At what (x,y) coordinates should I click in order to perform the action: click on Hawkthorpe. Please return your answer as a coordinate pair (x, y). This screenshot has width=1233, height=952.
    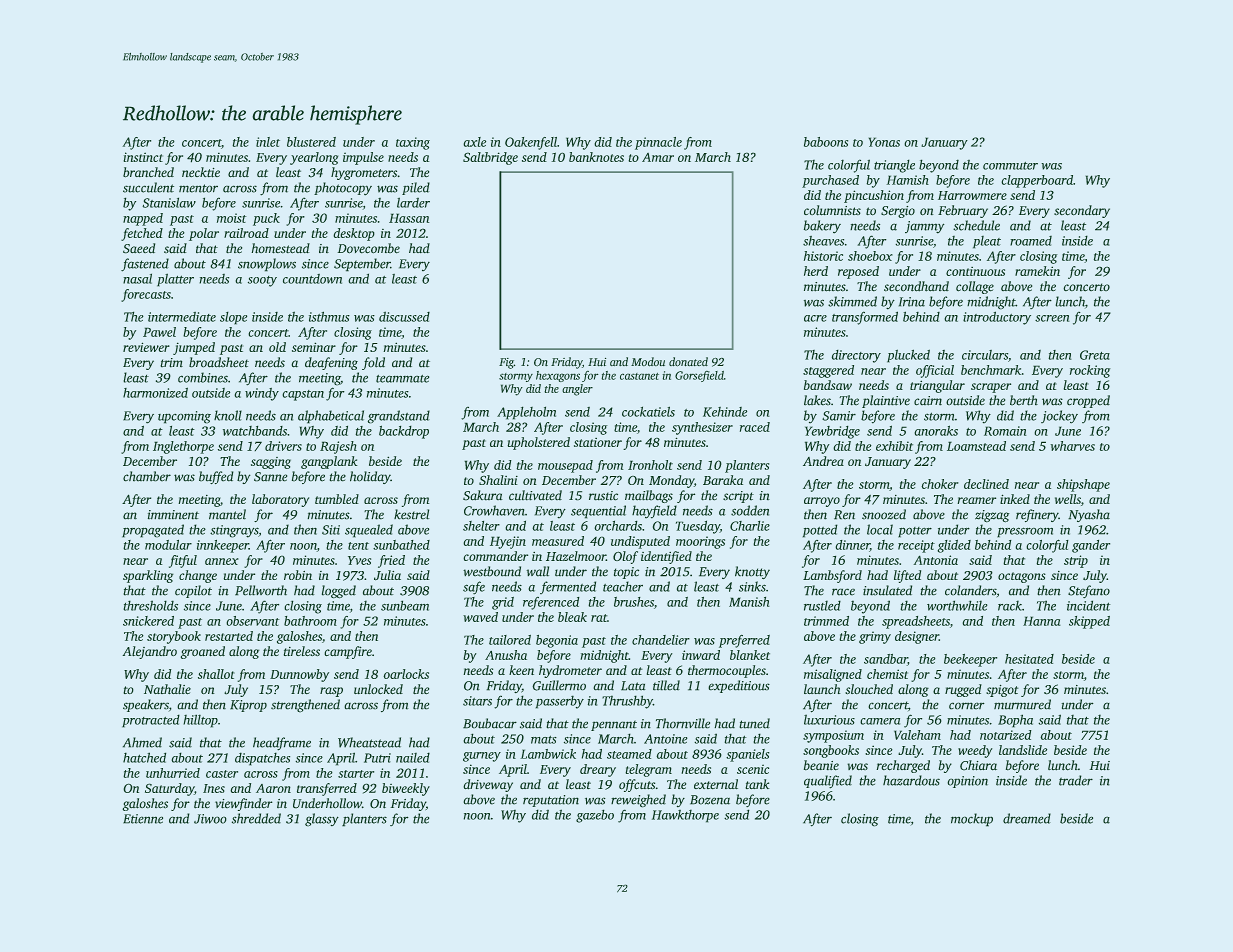
    Looking at the image, I should click on (685, 816).
